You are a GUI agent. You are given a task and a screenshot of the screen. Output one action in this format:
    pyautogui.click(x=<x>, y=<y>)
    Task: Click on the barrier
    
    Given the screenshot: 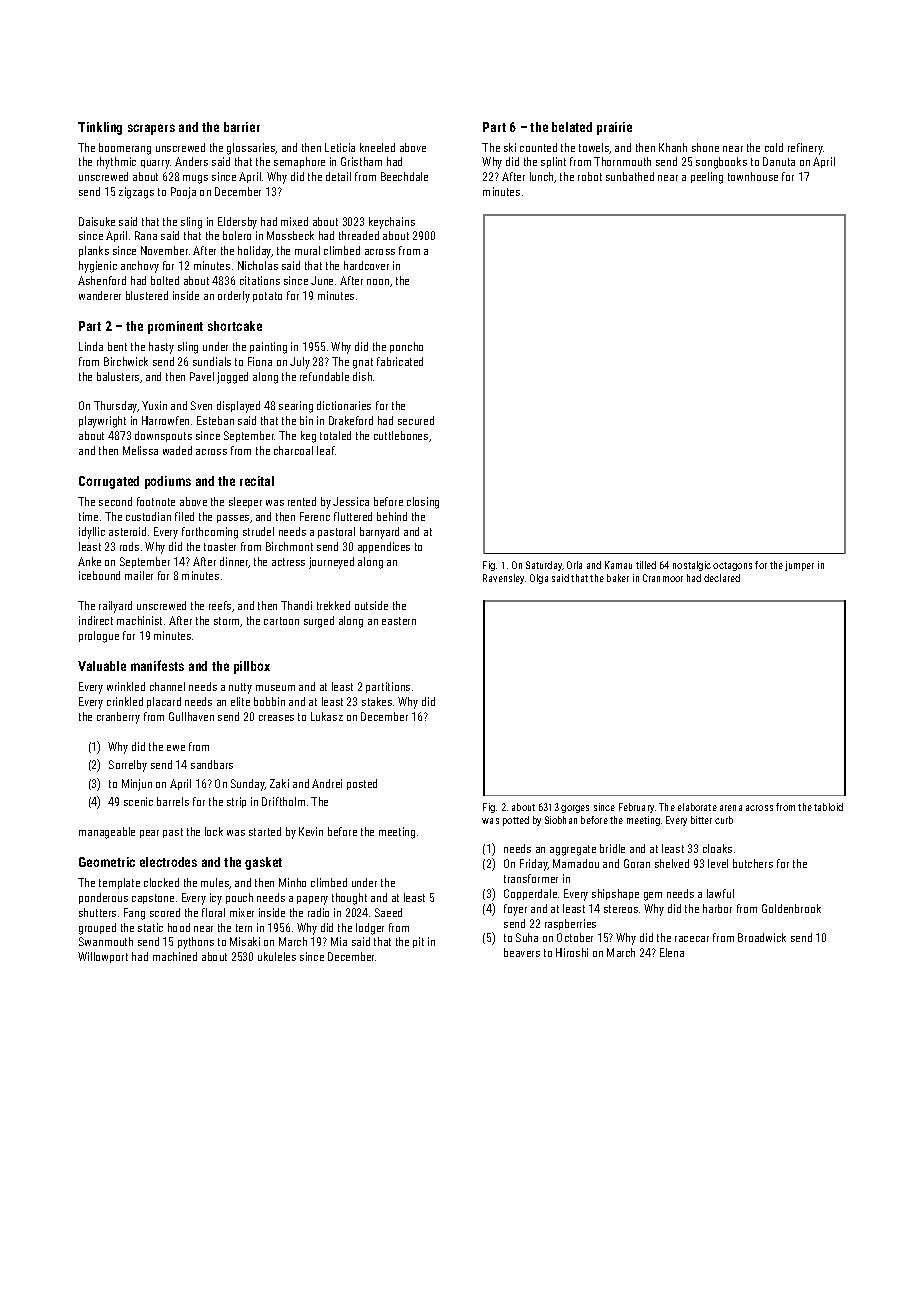 What is the action you would take?
    pyautogui.click(x=242, y=127)
